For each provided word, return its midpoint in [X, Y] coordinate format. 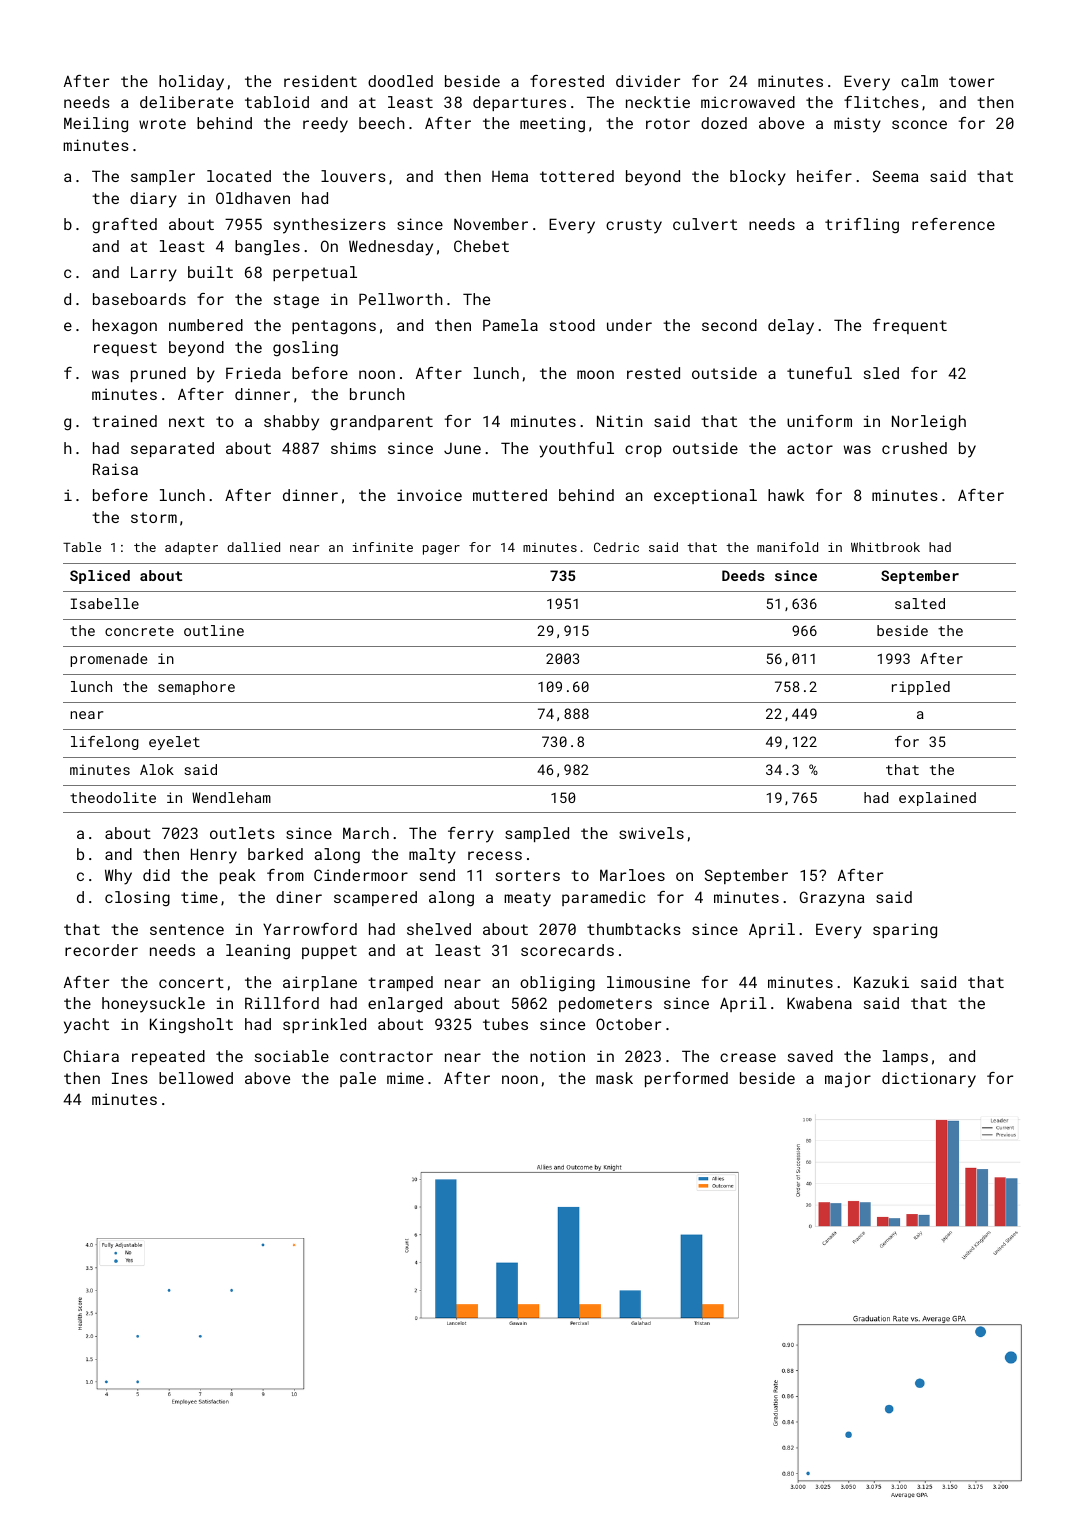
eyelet [174, 743]
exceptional [705, 496]
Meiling [96, 125]
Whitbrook [885, 547]
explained [937, 799]
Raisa [115, 469]
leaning [258, 952]
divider [648, 81]
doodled [400, 81]
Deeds [743, 575]
